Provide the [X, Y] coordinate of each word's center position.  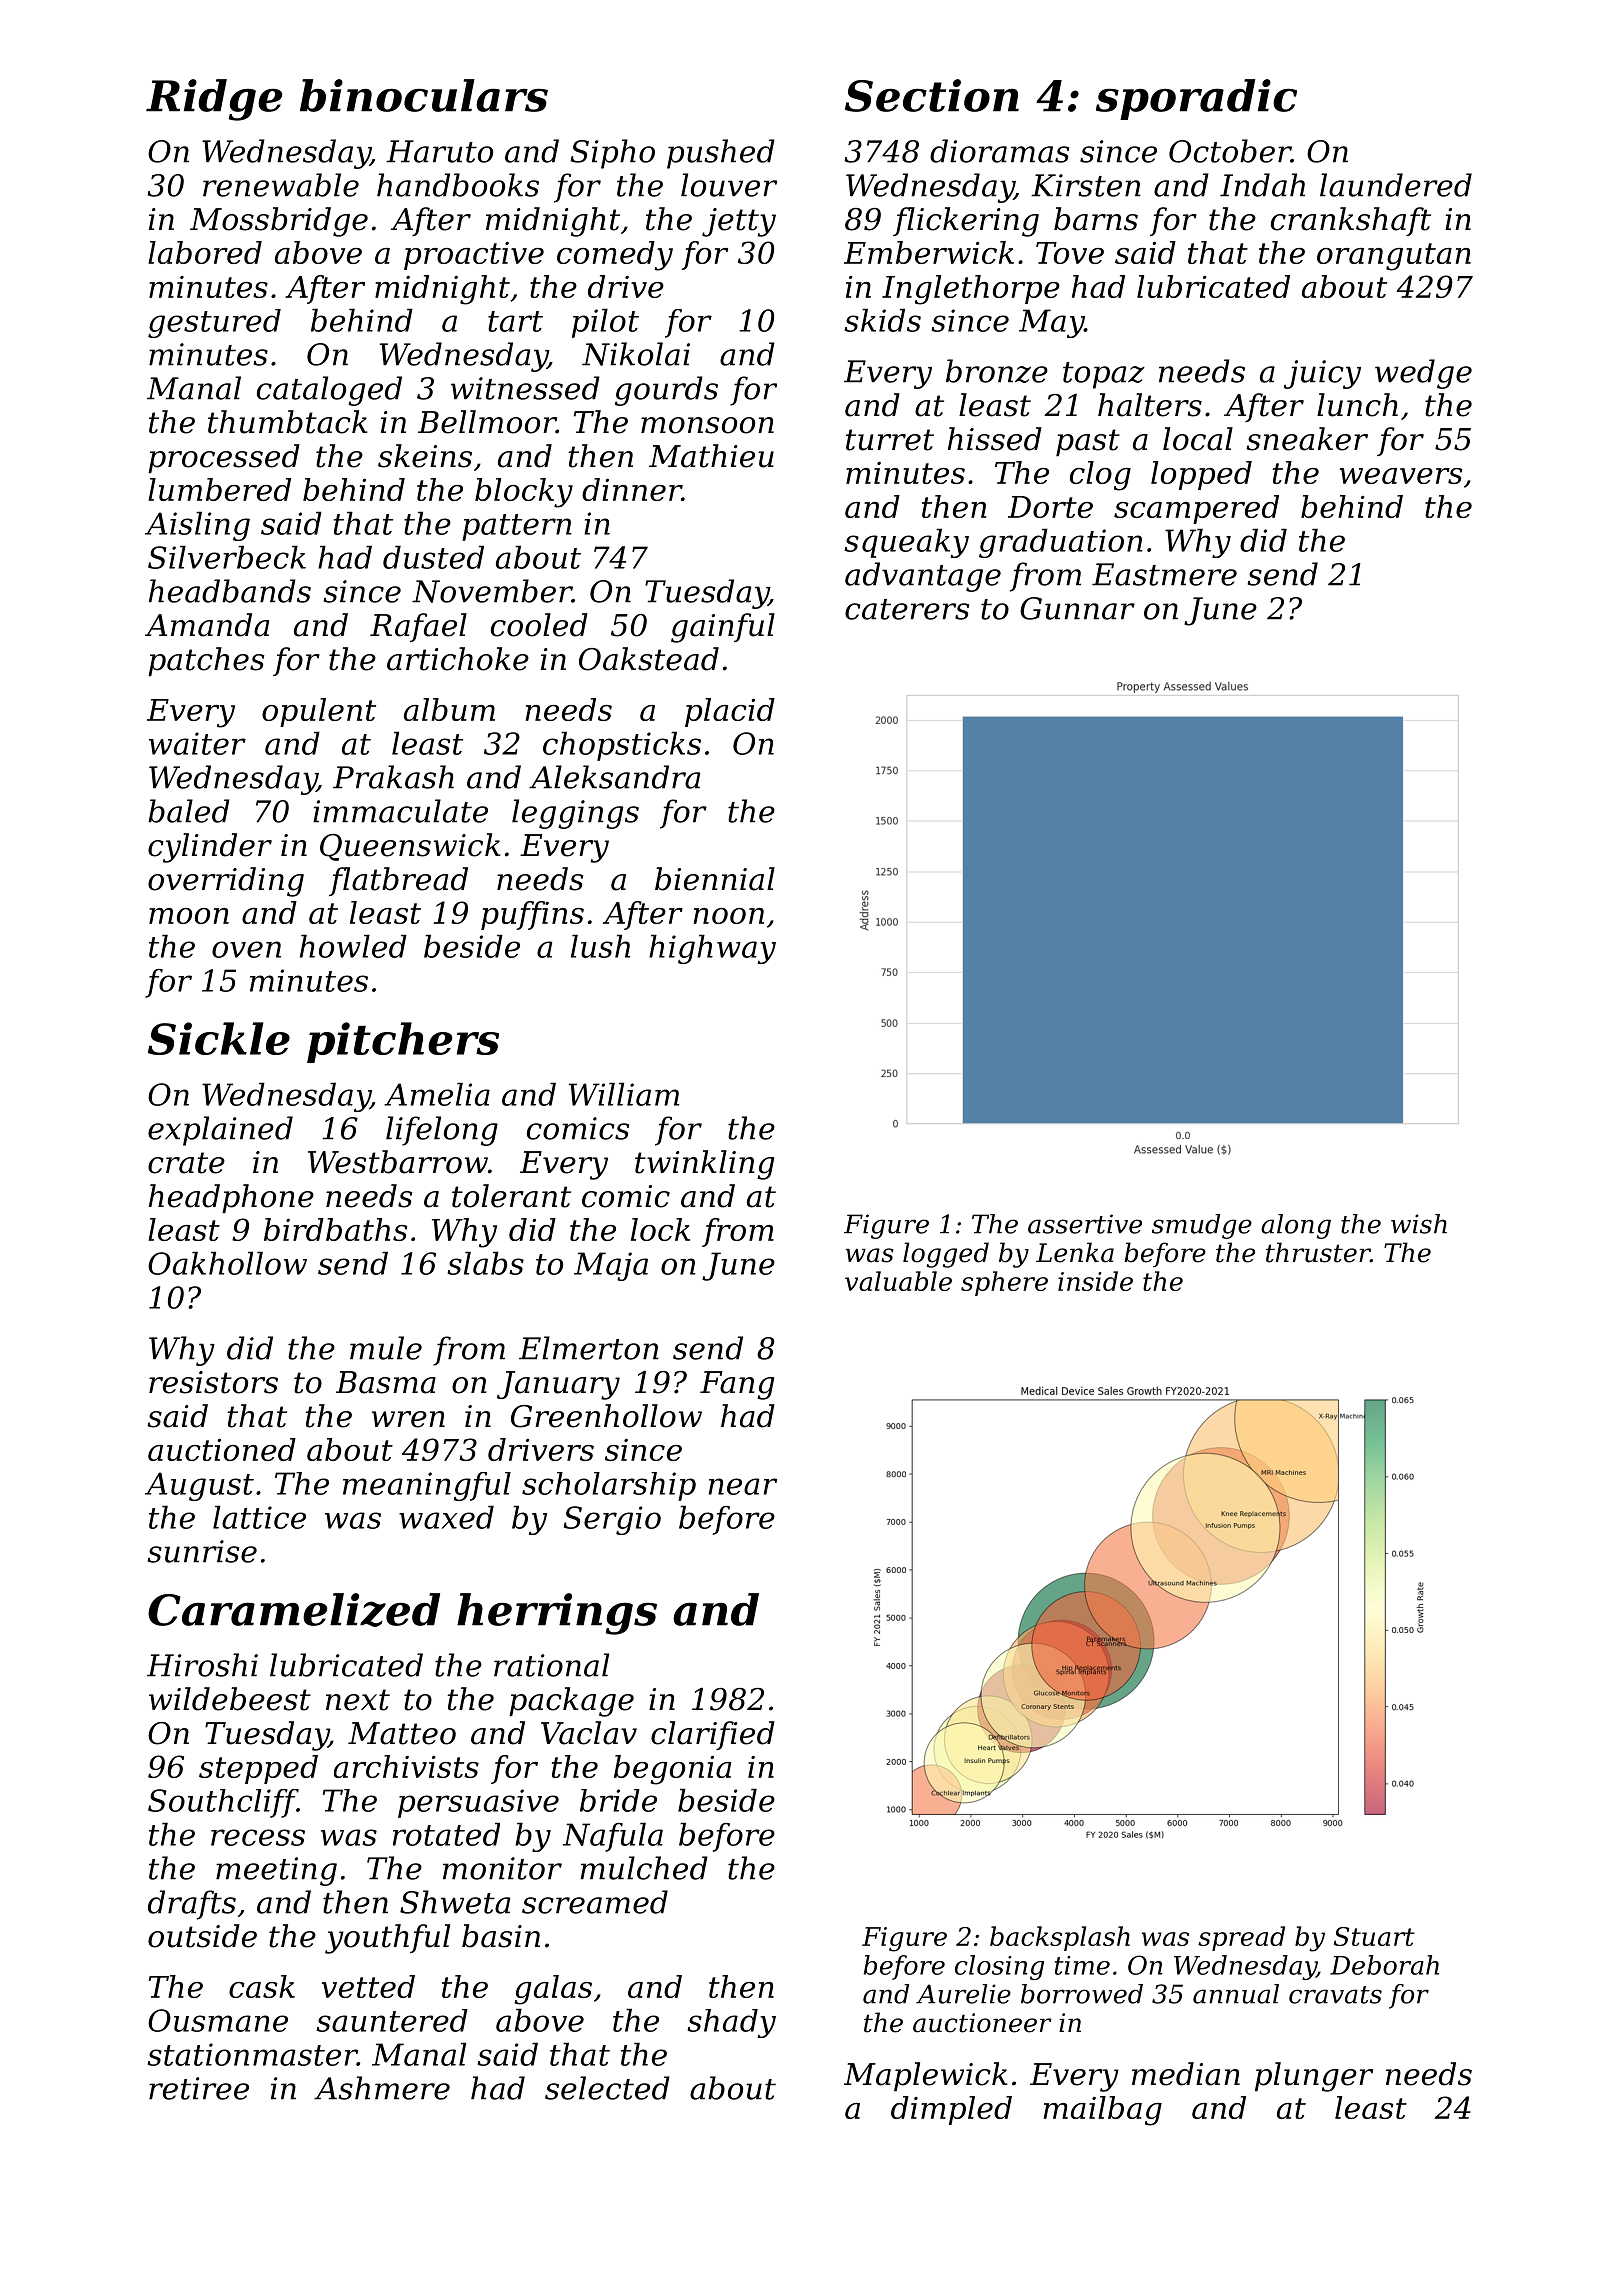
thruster [1318, 1252]
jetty [739, 222]
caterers [907, 609]
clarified [713, 1735]
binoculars [424, 95]
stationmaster [252, 2054]
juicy [1322, 374]
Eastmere [1164, 574]
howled [353, 946]
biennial [715, 879]
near [743, 1486]
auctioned [222, 1449]
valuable [898, 1281]
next [358, 1700]
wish [1419, 1224]
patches [206, 661]
